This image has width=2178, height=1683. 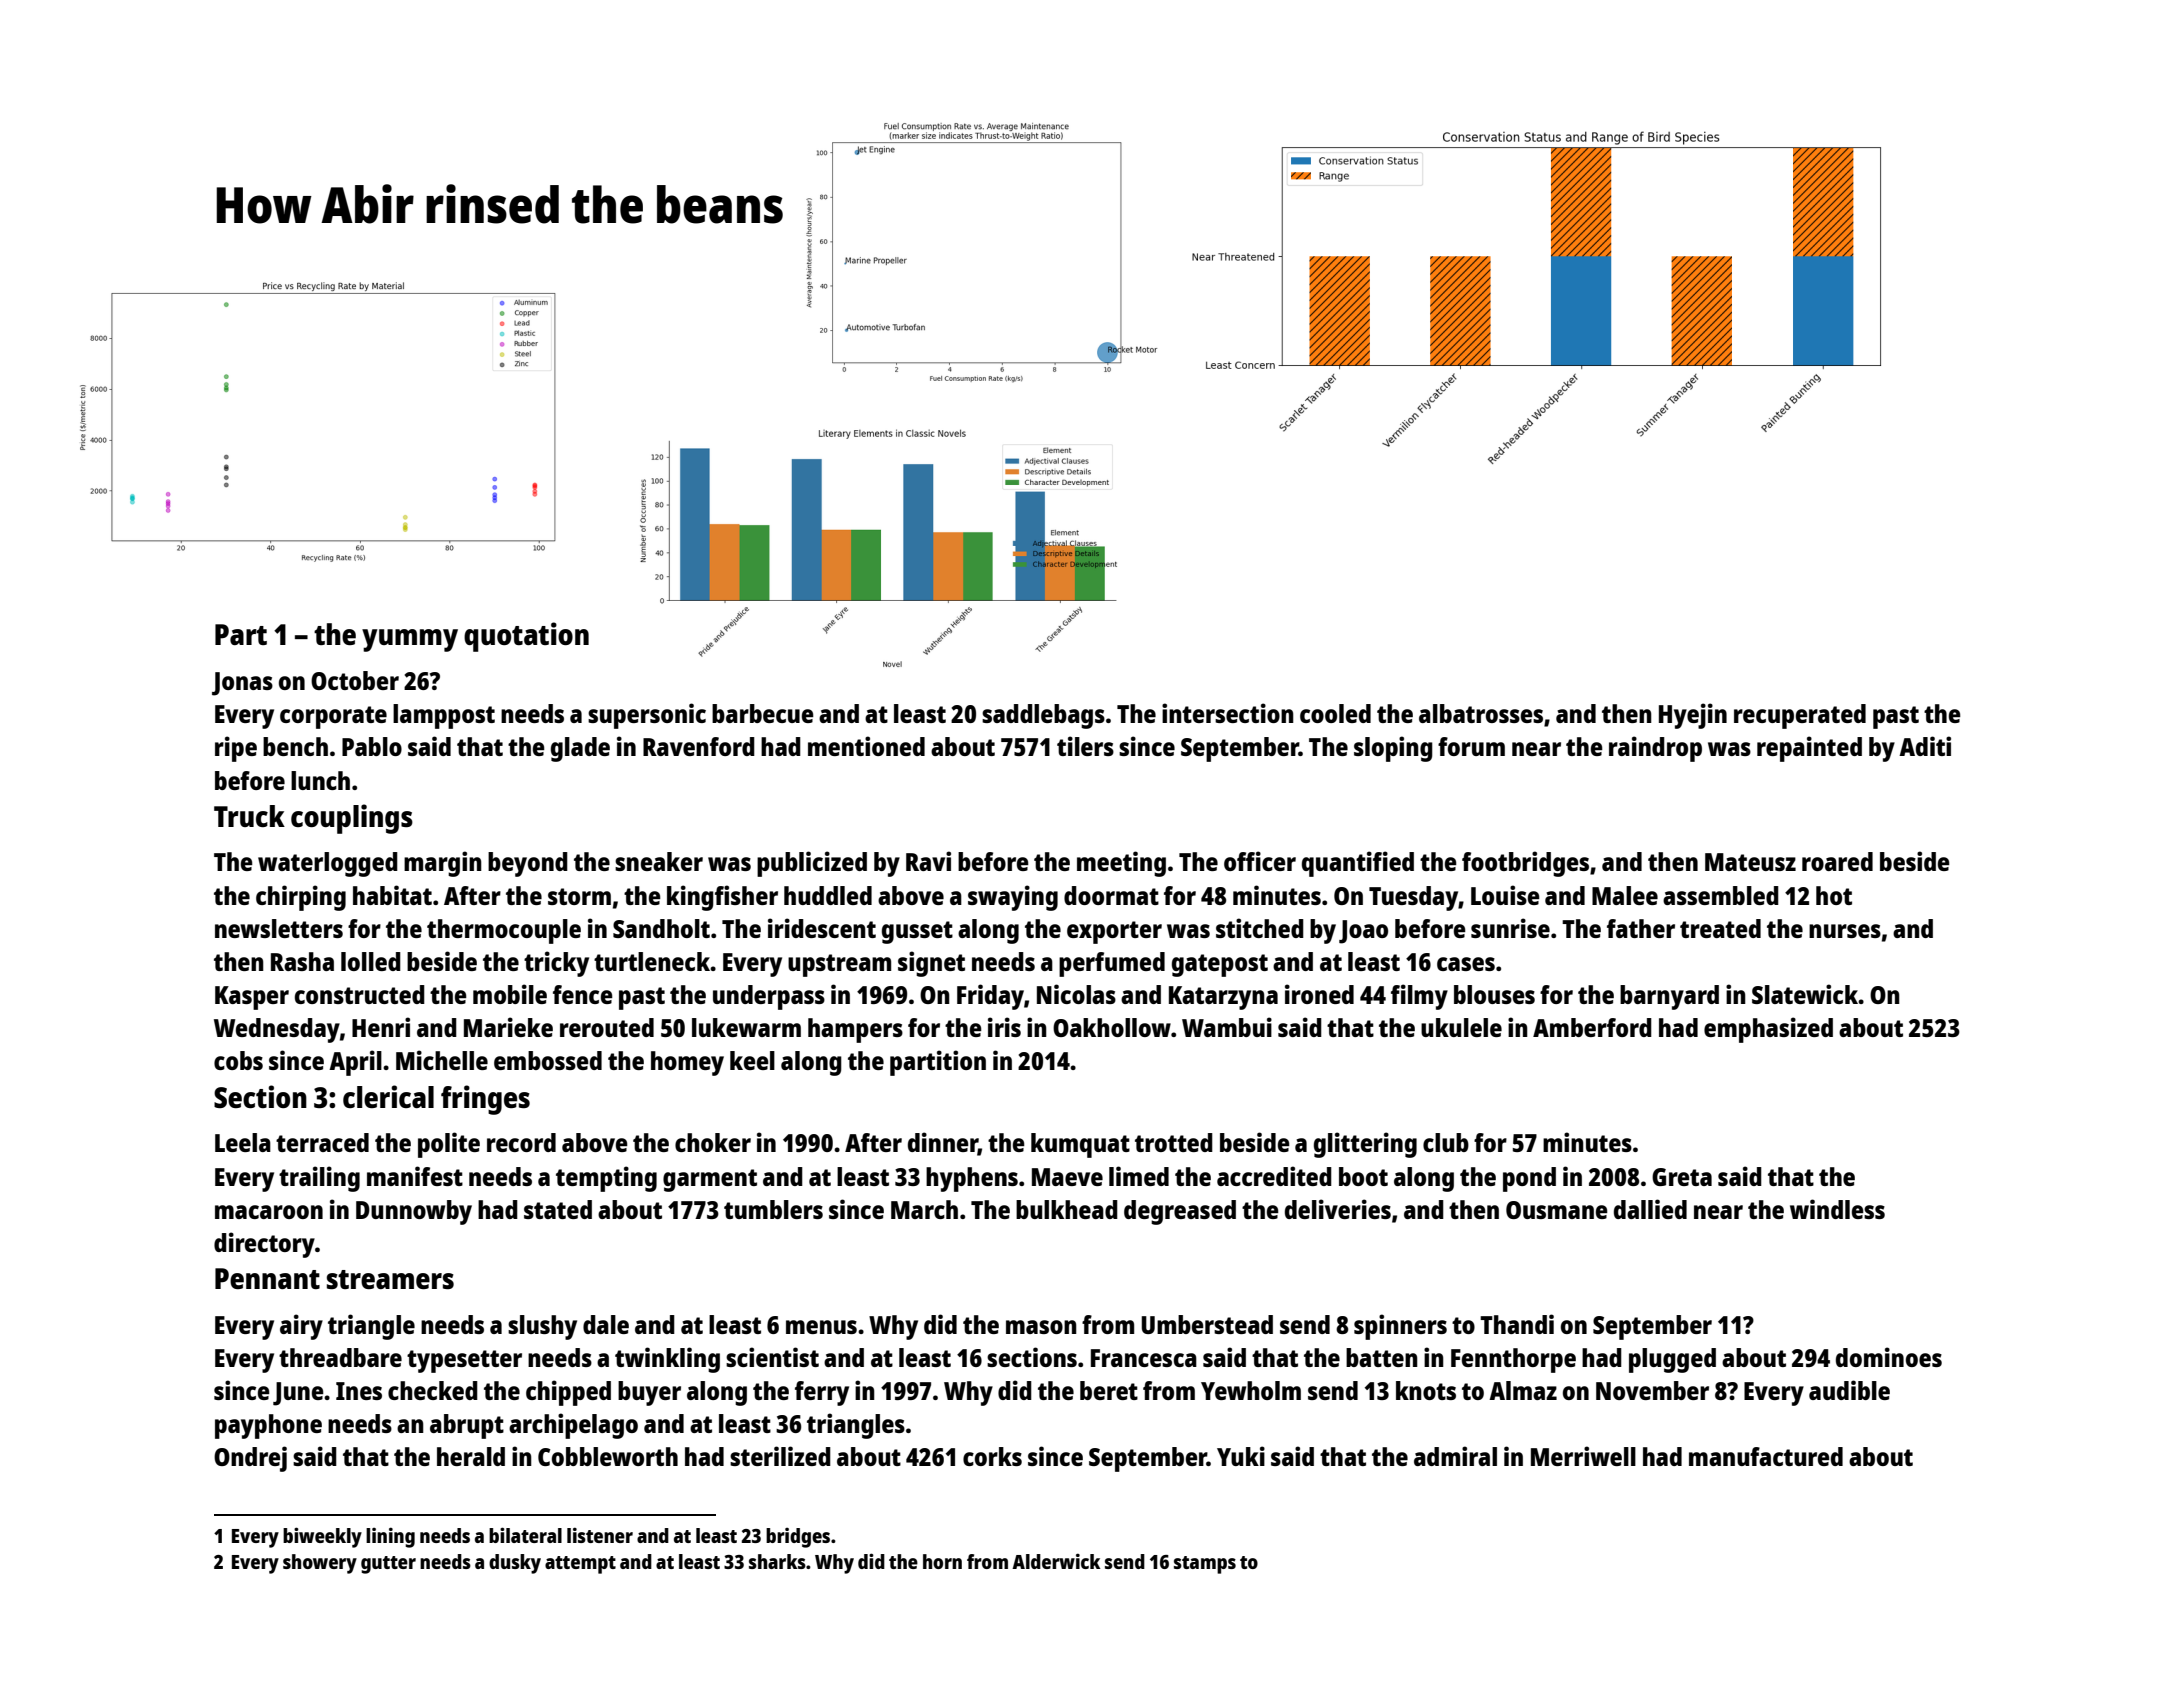 I want to click on Truck, so click(x=249, y=816).
